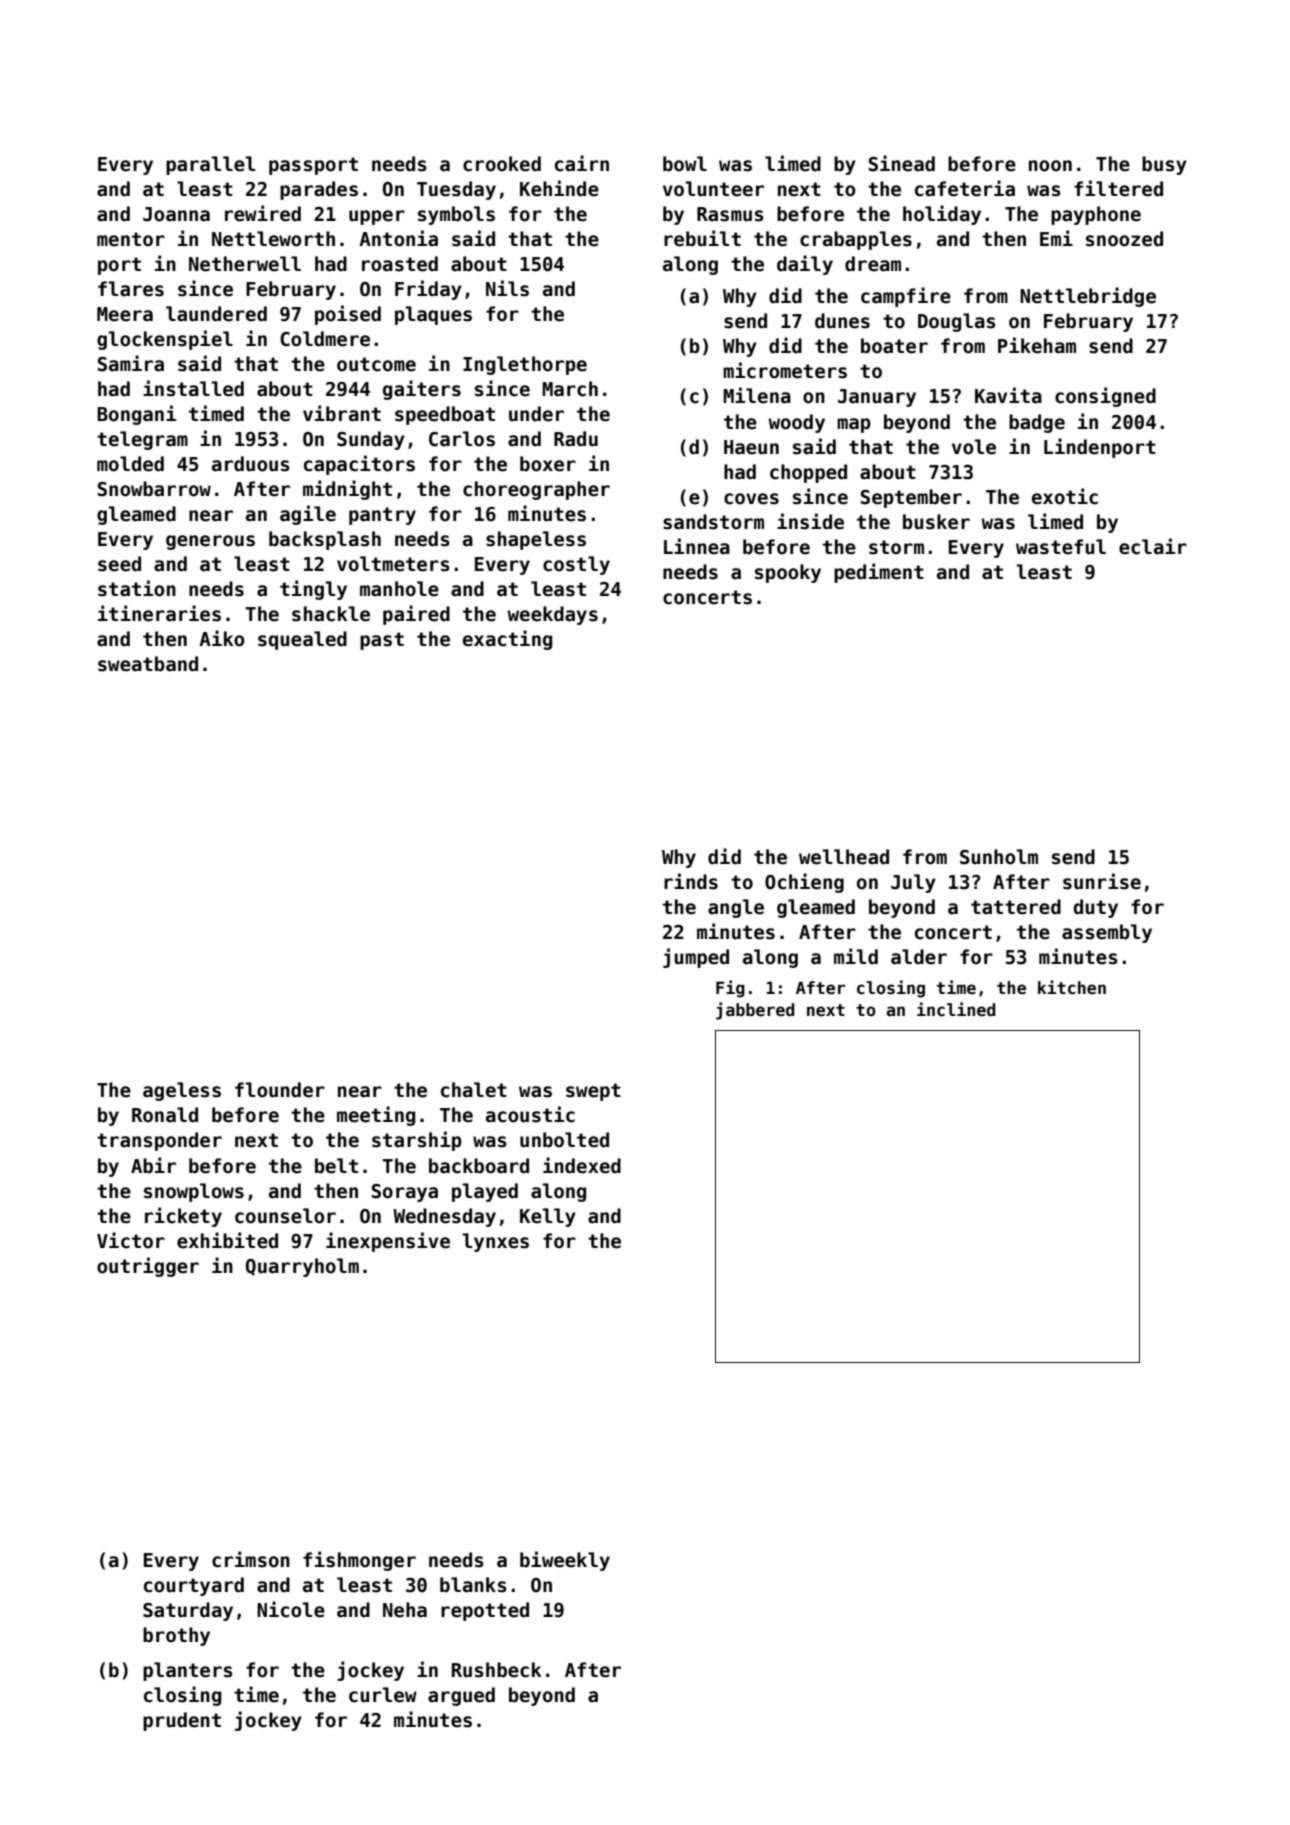 The height and width of the screenshot is (1825, 1290). I want to click on biweekly, so click(565, 1561).
